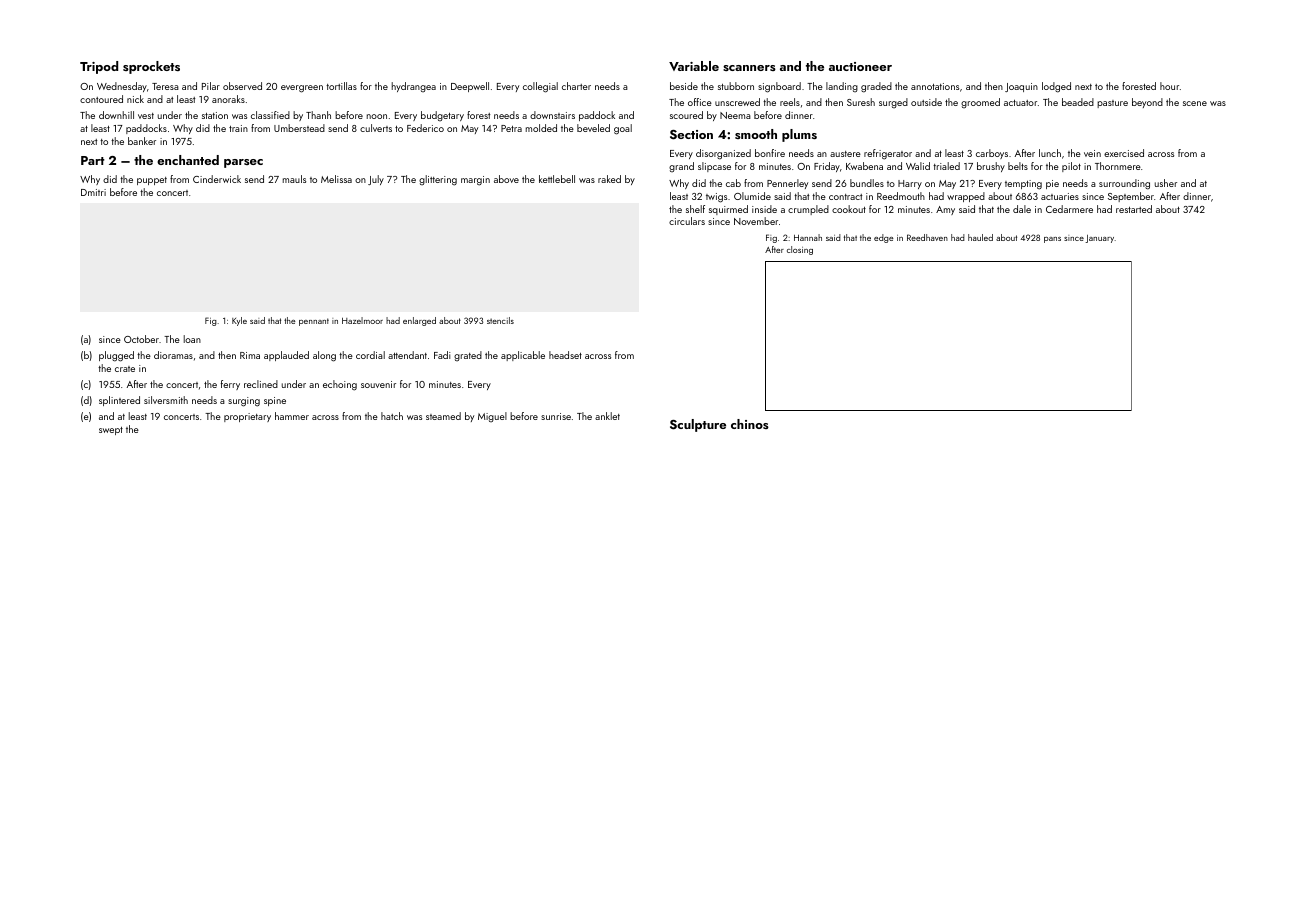 The height and width of the page is (924, 1308). What do you see at coordinates (557, 179) in the page?
I see `kettlebell` at bounding box center [557, 179].
